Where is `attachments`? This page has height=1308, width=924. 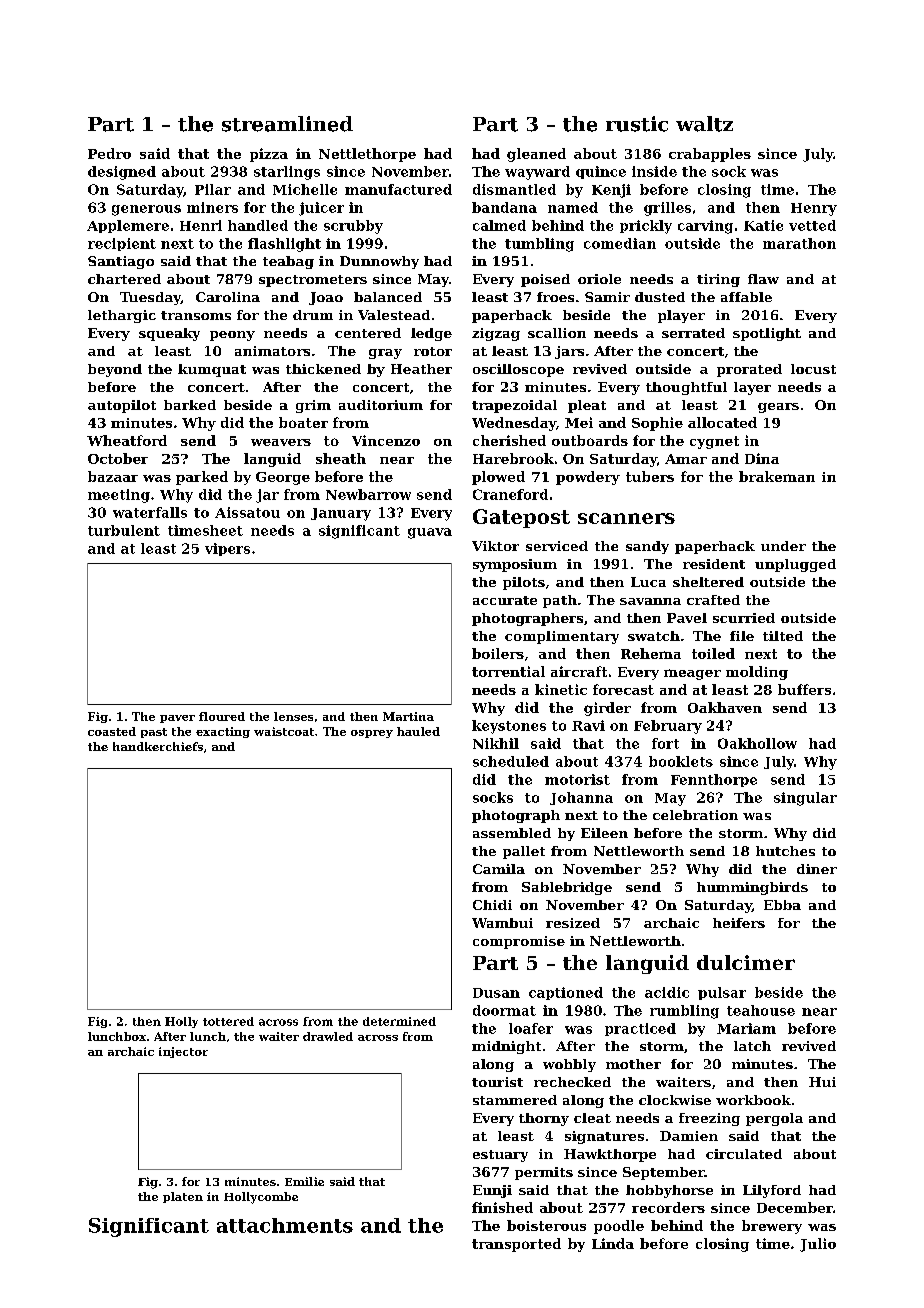
attachments is located at coordinates (285, 1225).
